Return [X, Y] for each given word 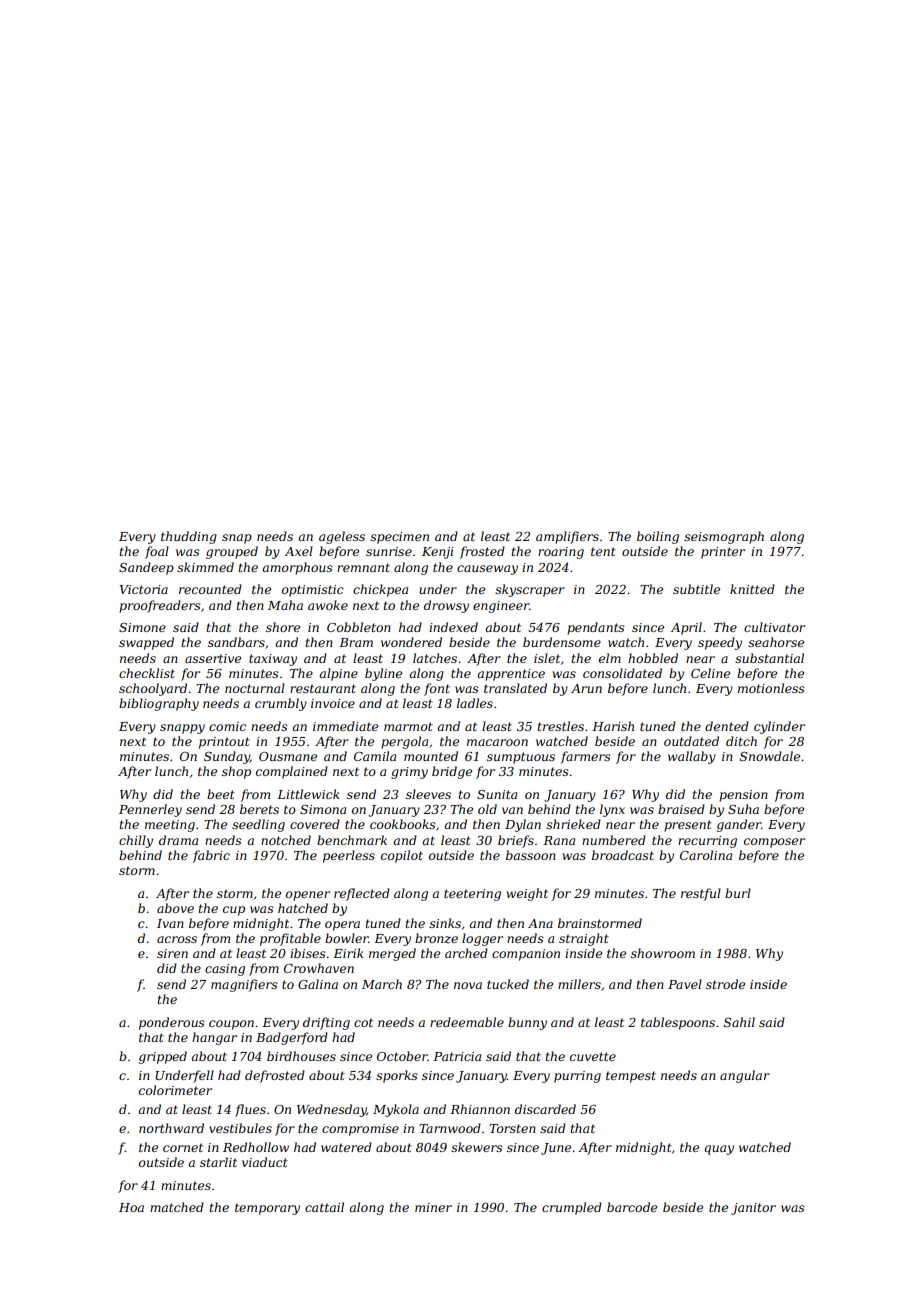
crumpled [572, 1208]
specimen [399, 538]
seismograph [724, 537]
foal [157, 552]
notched [286, 840]
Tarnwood [450, 1128]
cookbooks [403, 824]
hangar [214, 1038]
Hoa [131, 1207]
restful [701, 894]
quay [719, 1150]
